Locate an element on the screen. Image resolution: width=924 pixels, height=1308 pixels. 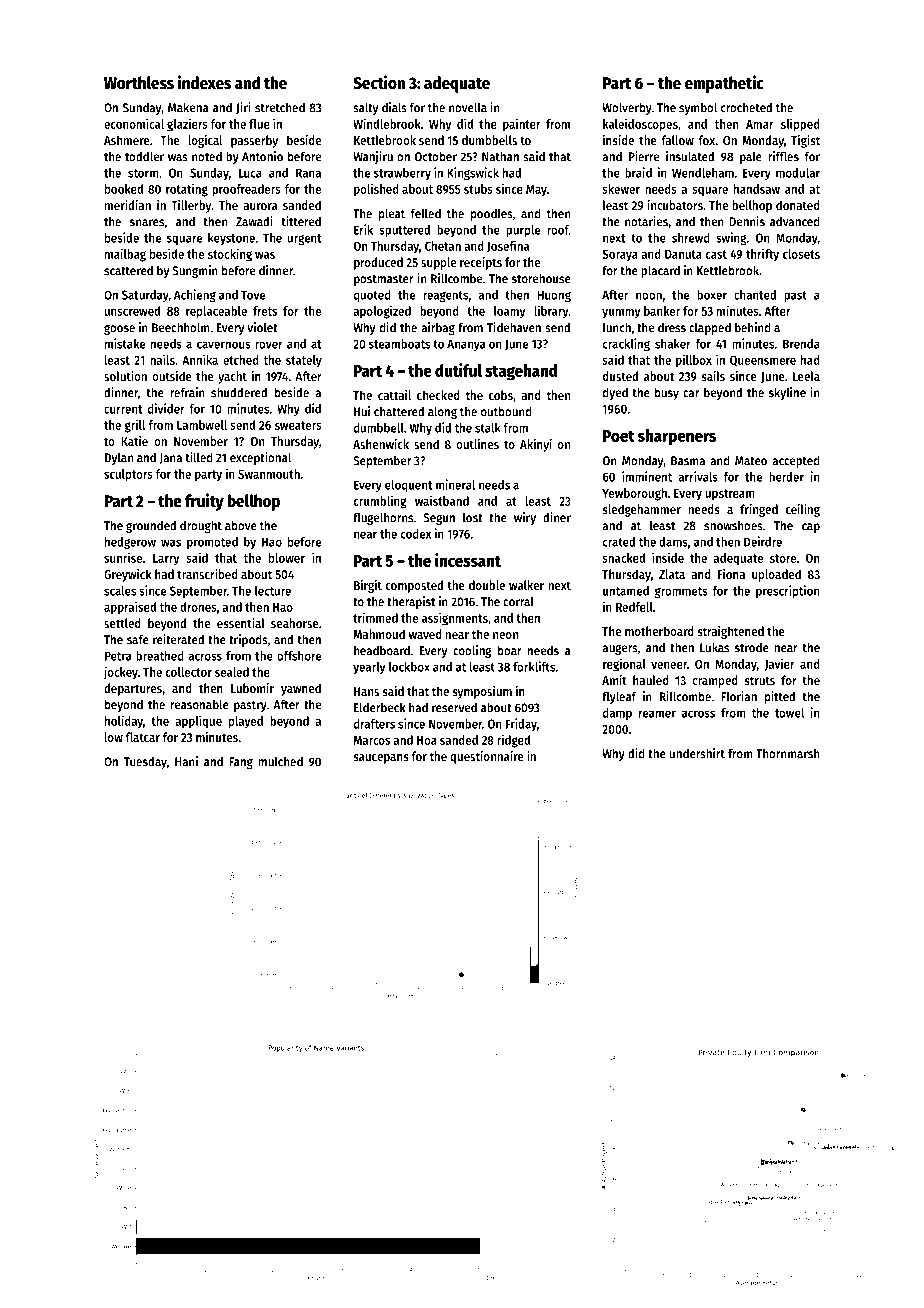
hedgerow is located at coordinates (130, 543).
